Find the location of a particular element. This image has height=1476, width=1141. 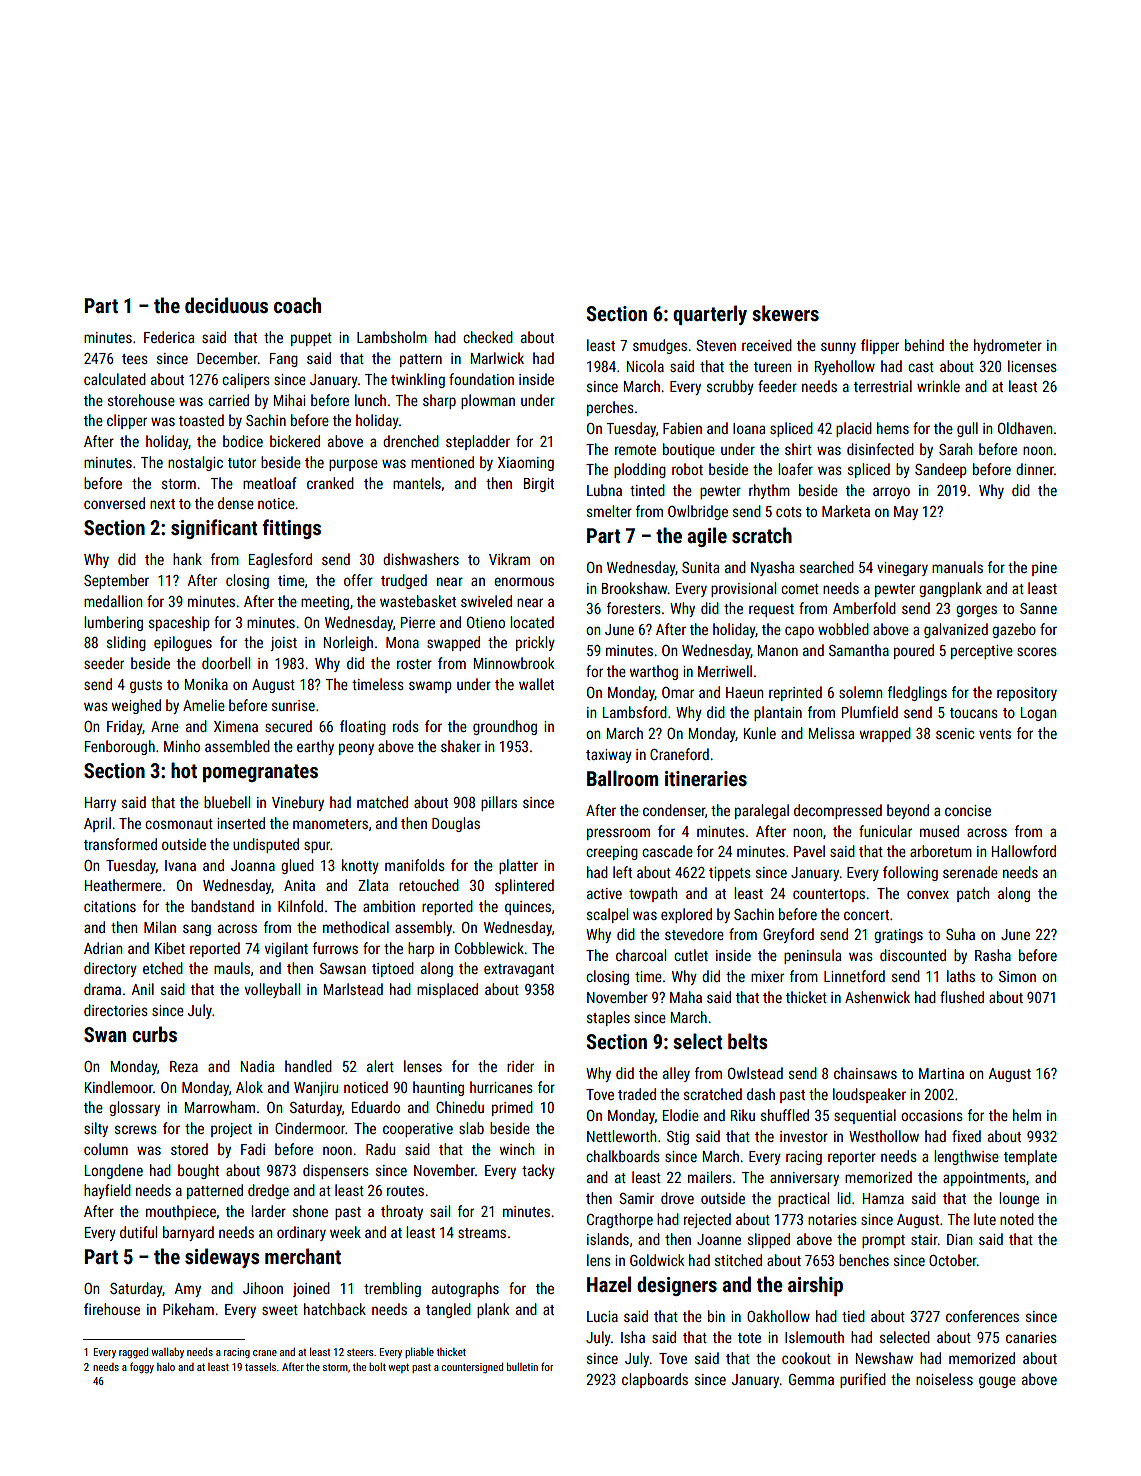

tacky is located at coordinates (538, 1171).
